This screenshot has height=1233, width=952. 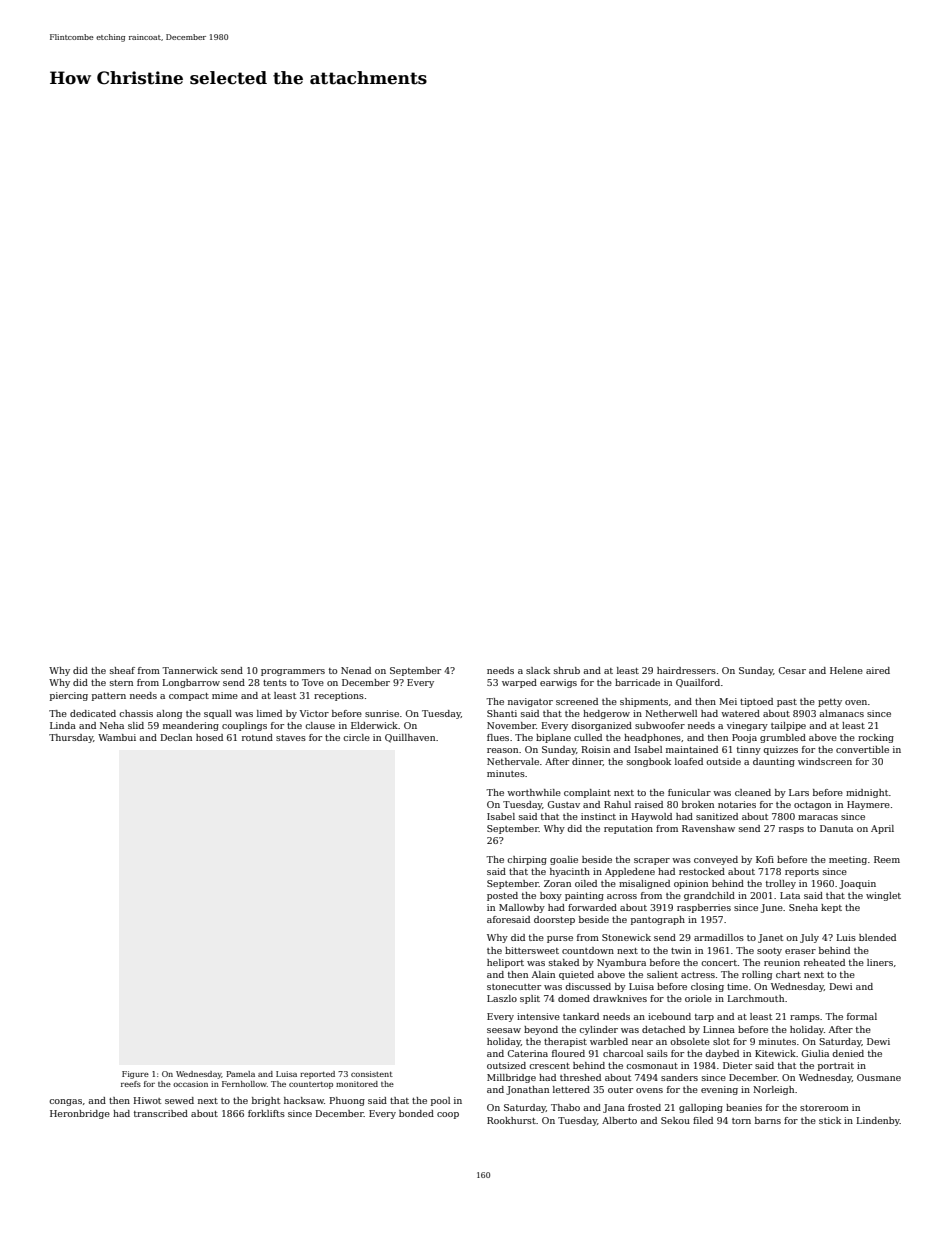 I want to click on bright, so click(x=266, y=1101).
